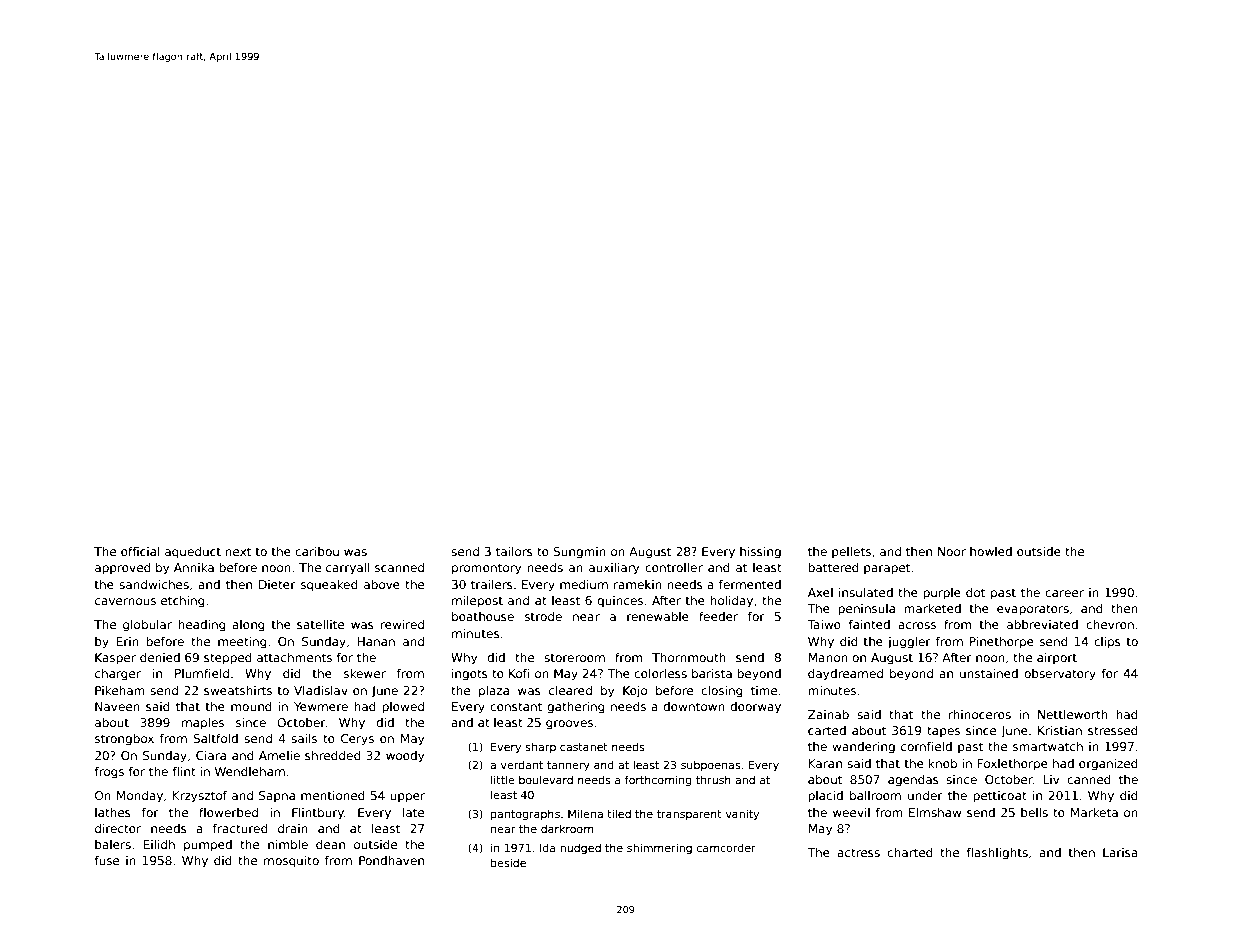 The image size is (1233, 952). I want to click on clips, so click(1107, 643).
